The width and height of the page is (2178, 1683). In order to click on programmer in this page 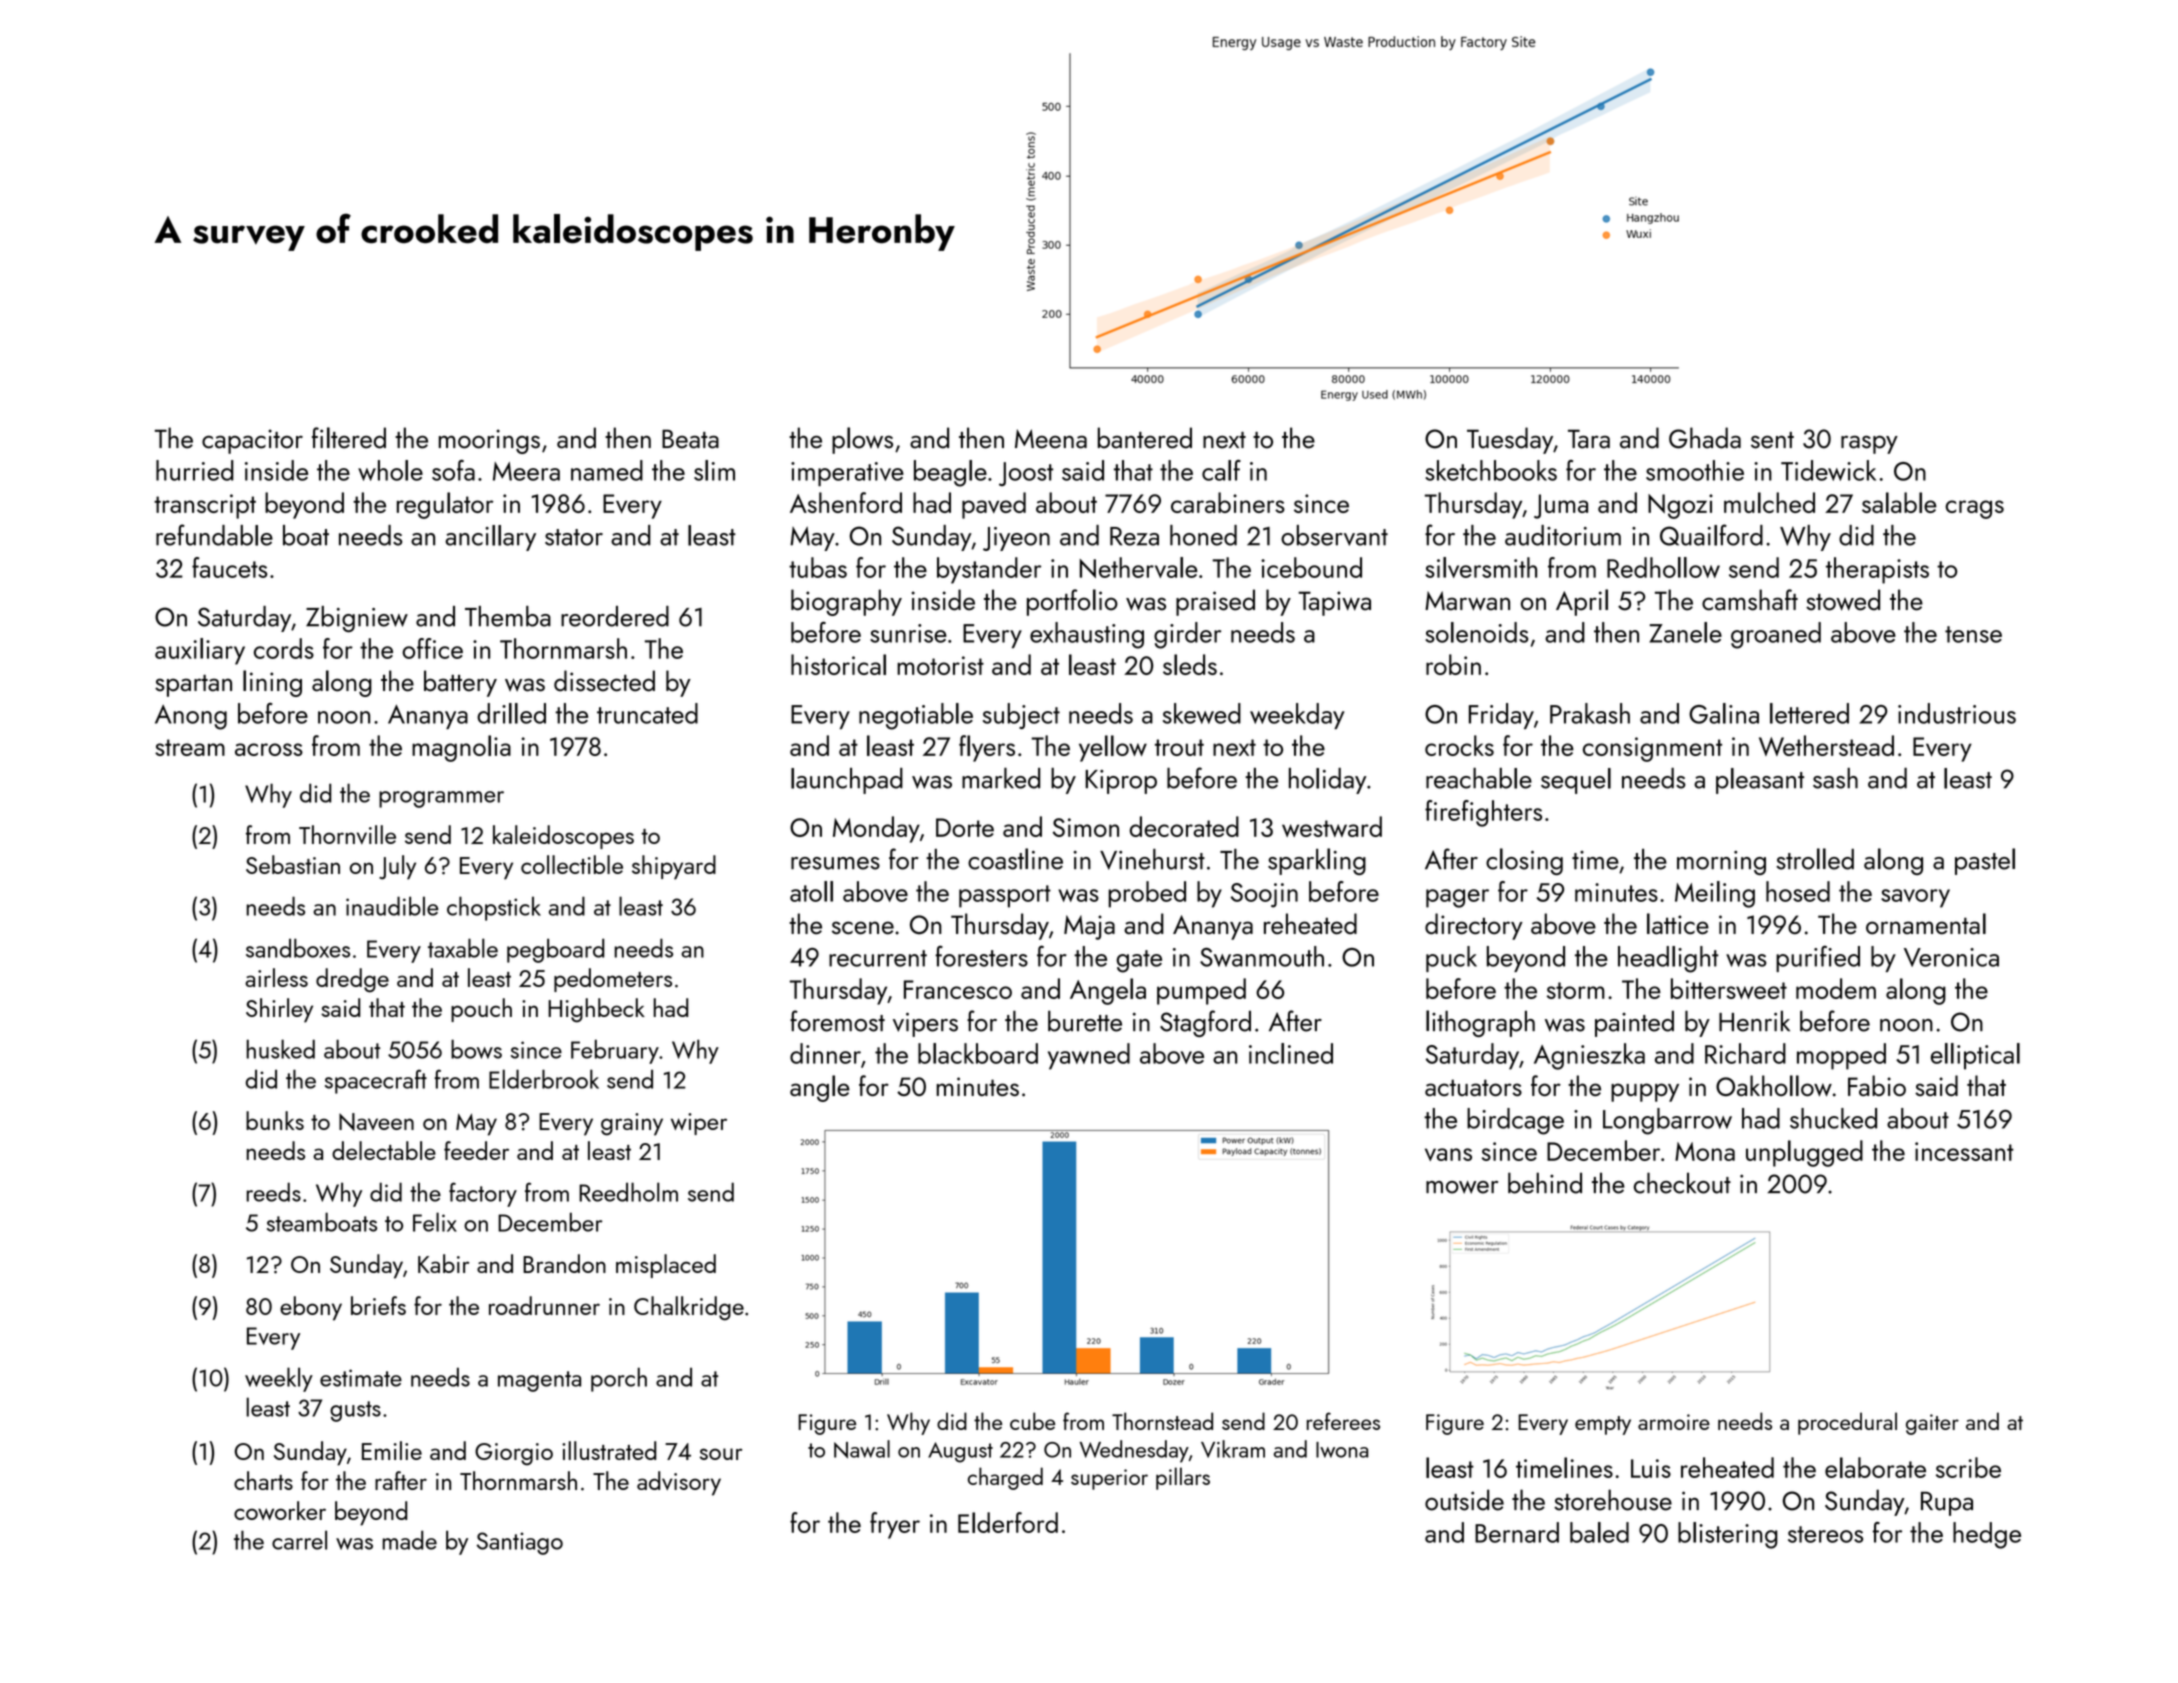, I will do `click(441, 799)`.
